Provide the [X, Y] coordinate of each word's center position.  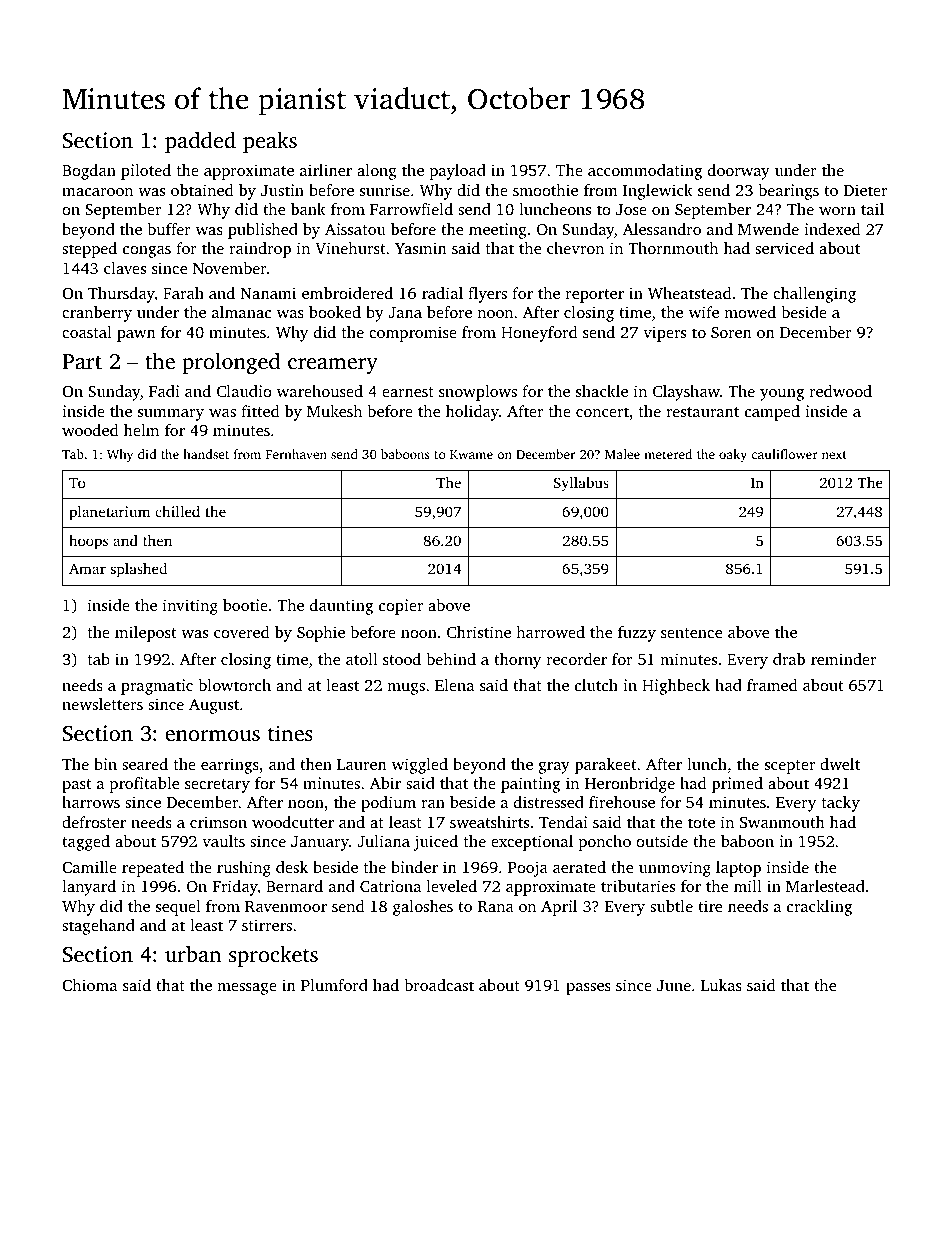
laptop [738, 869]
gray [554, 768]
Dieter [865, 190]
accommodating [645, 172]
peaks [270, 142]
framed [772, 685]
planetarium [109, 513]
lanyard [89, 888]
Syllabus [581, 484]
